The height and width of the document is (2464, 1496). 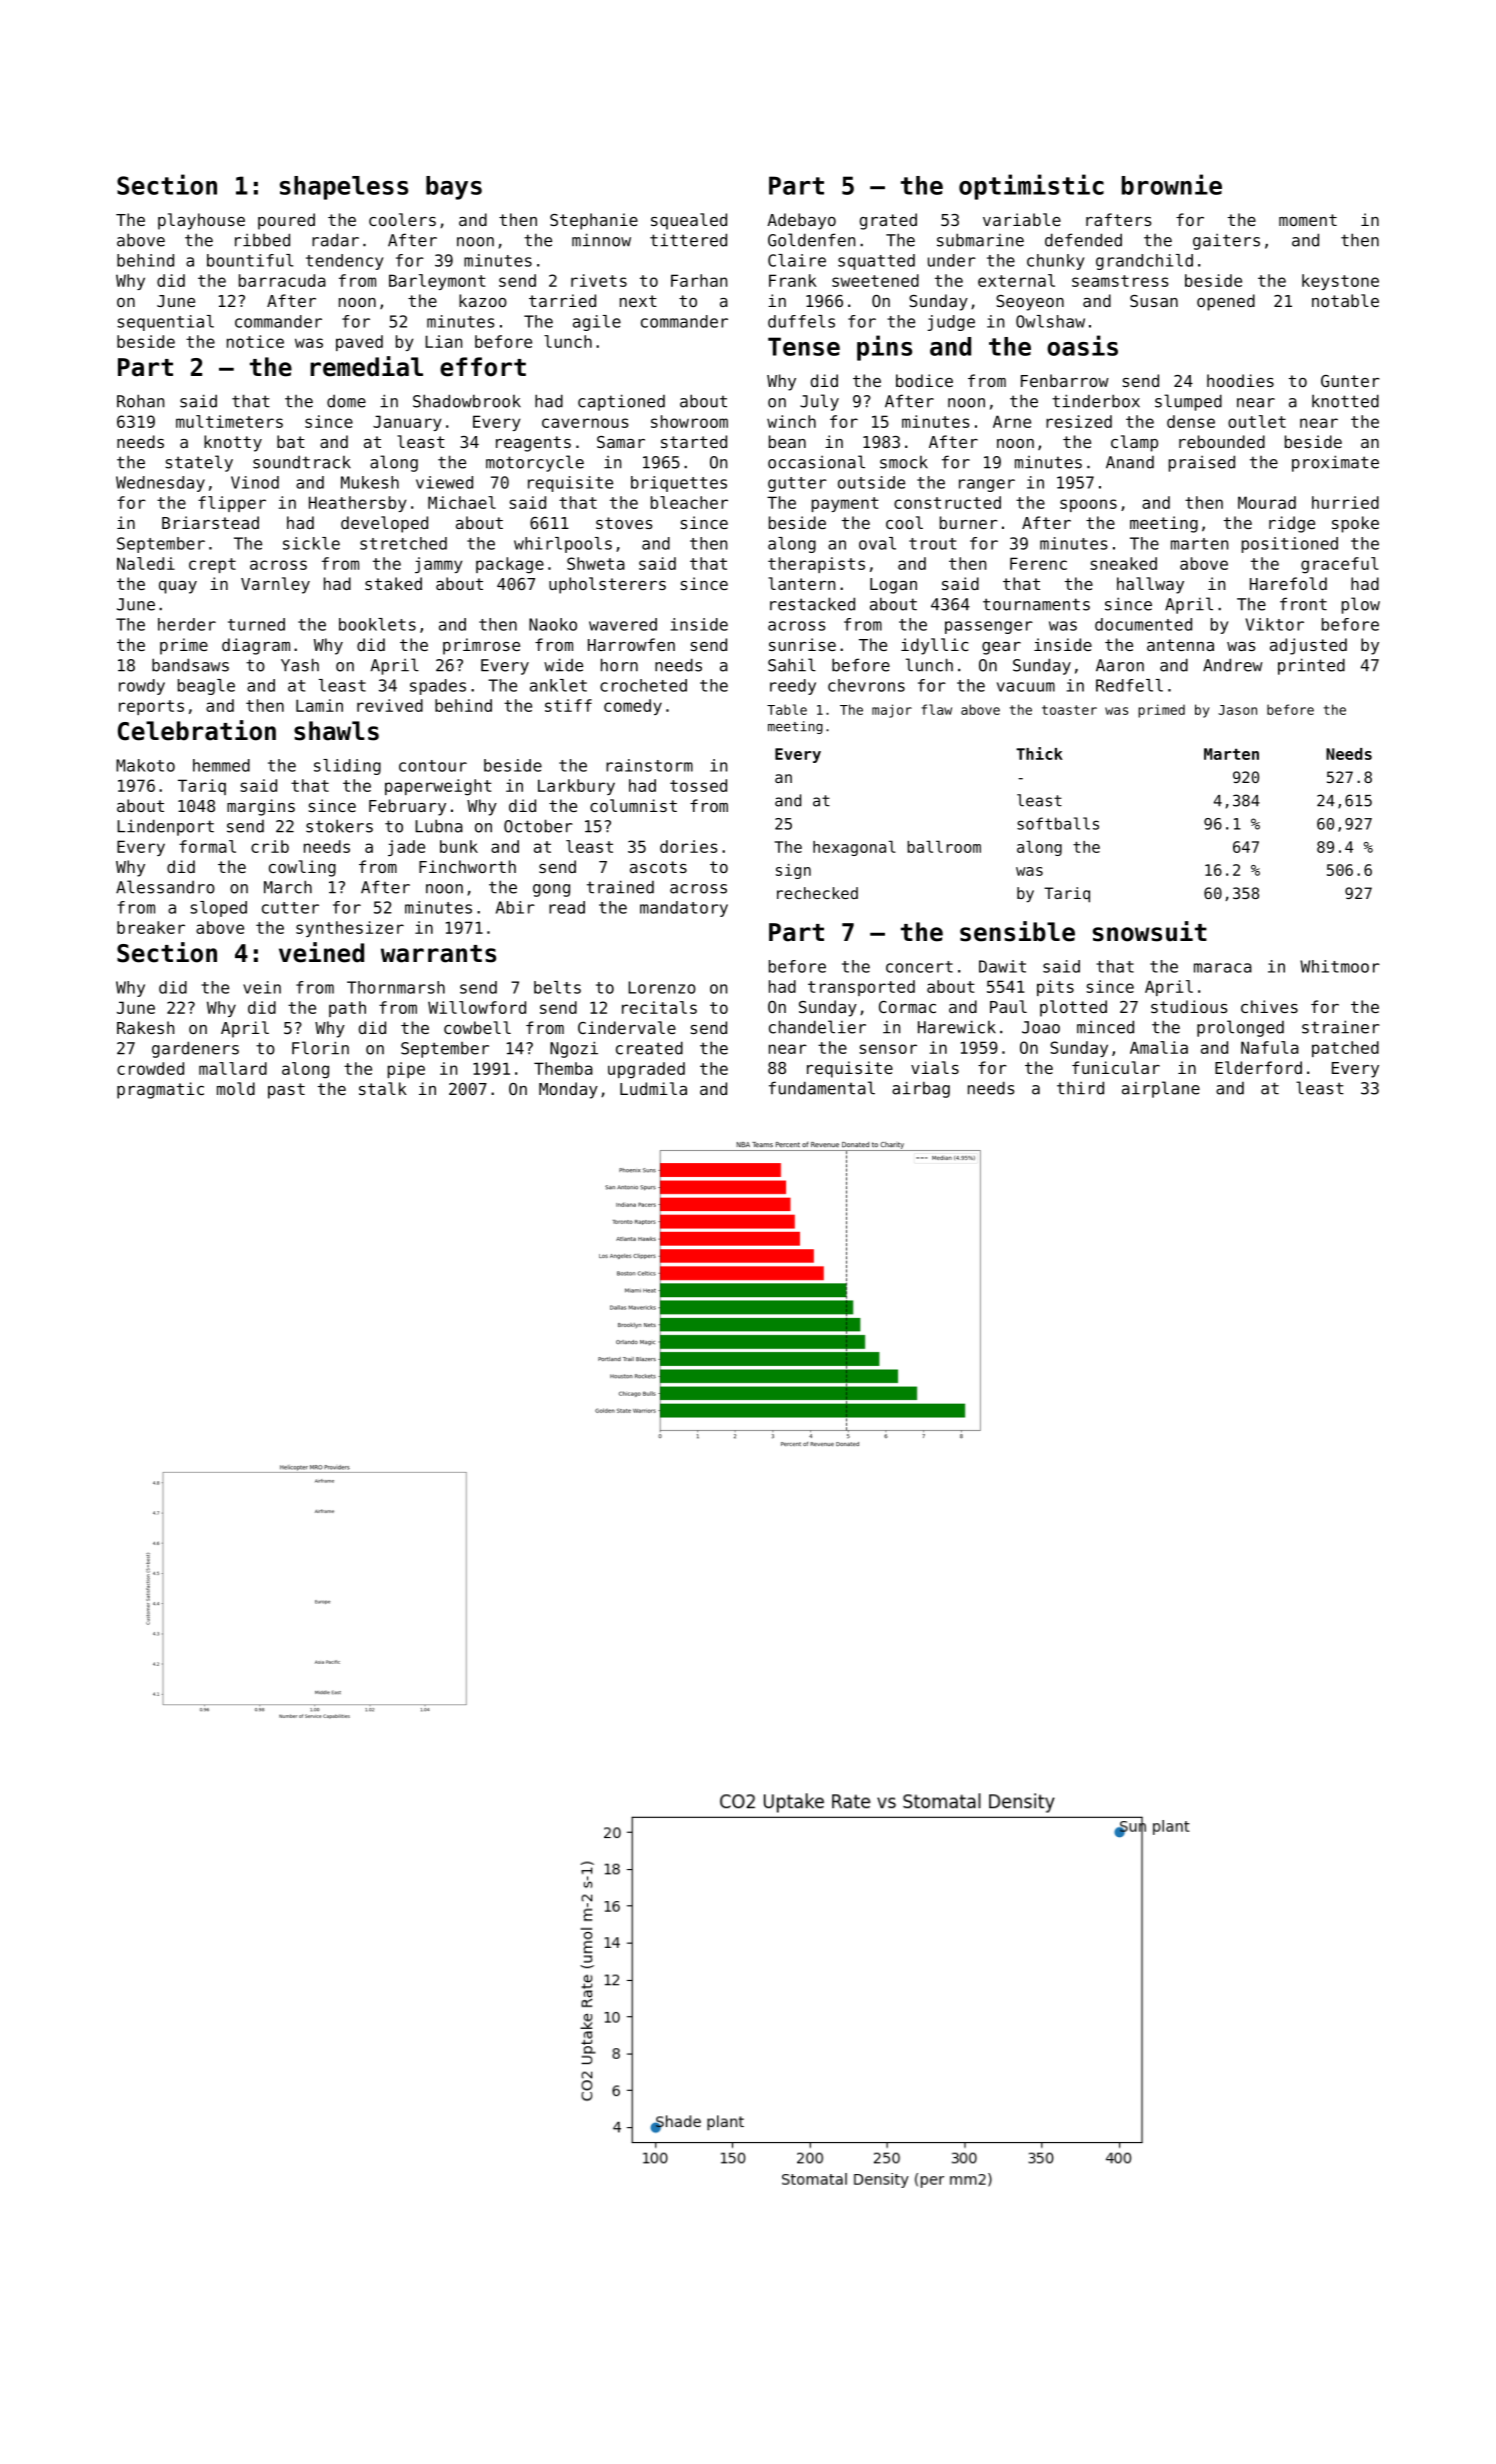 What do you see at coordinates (1150, 585) in the document?
I see `hallway` at bounding box center [1150, 585].
